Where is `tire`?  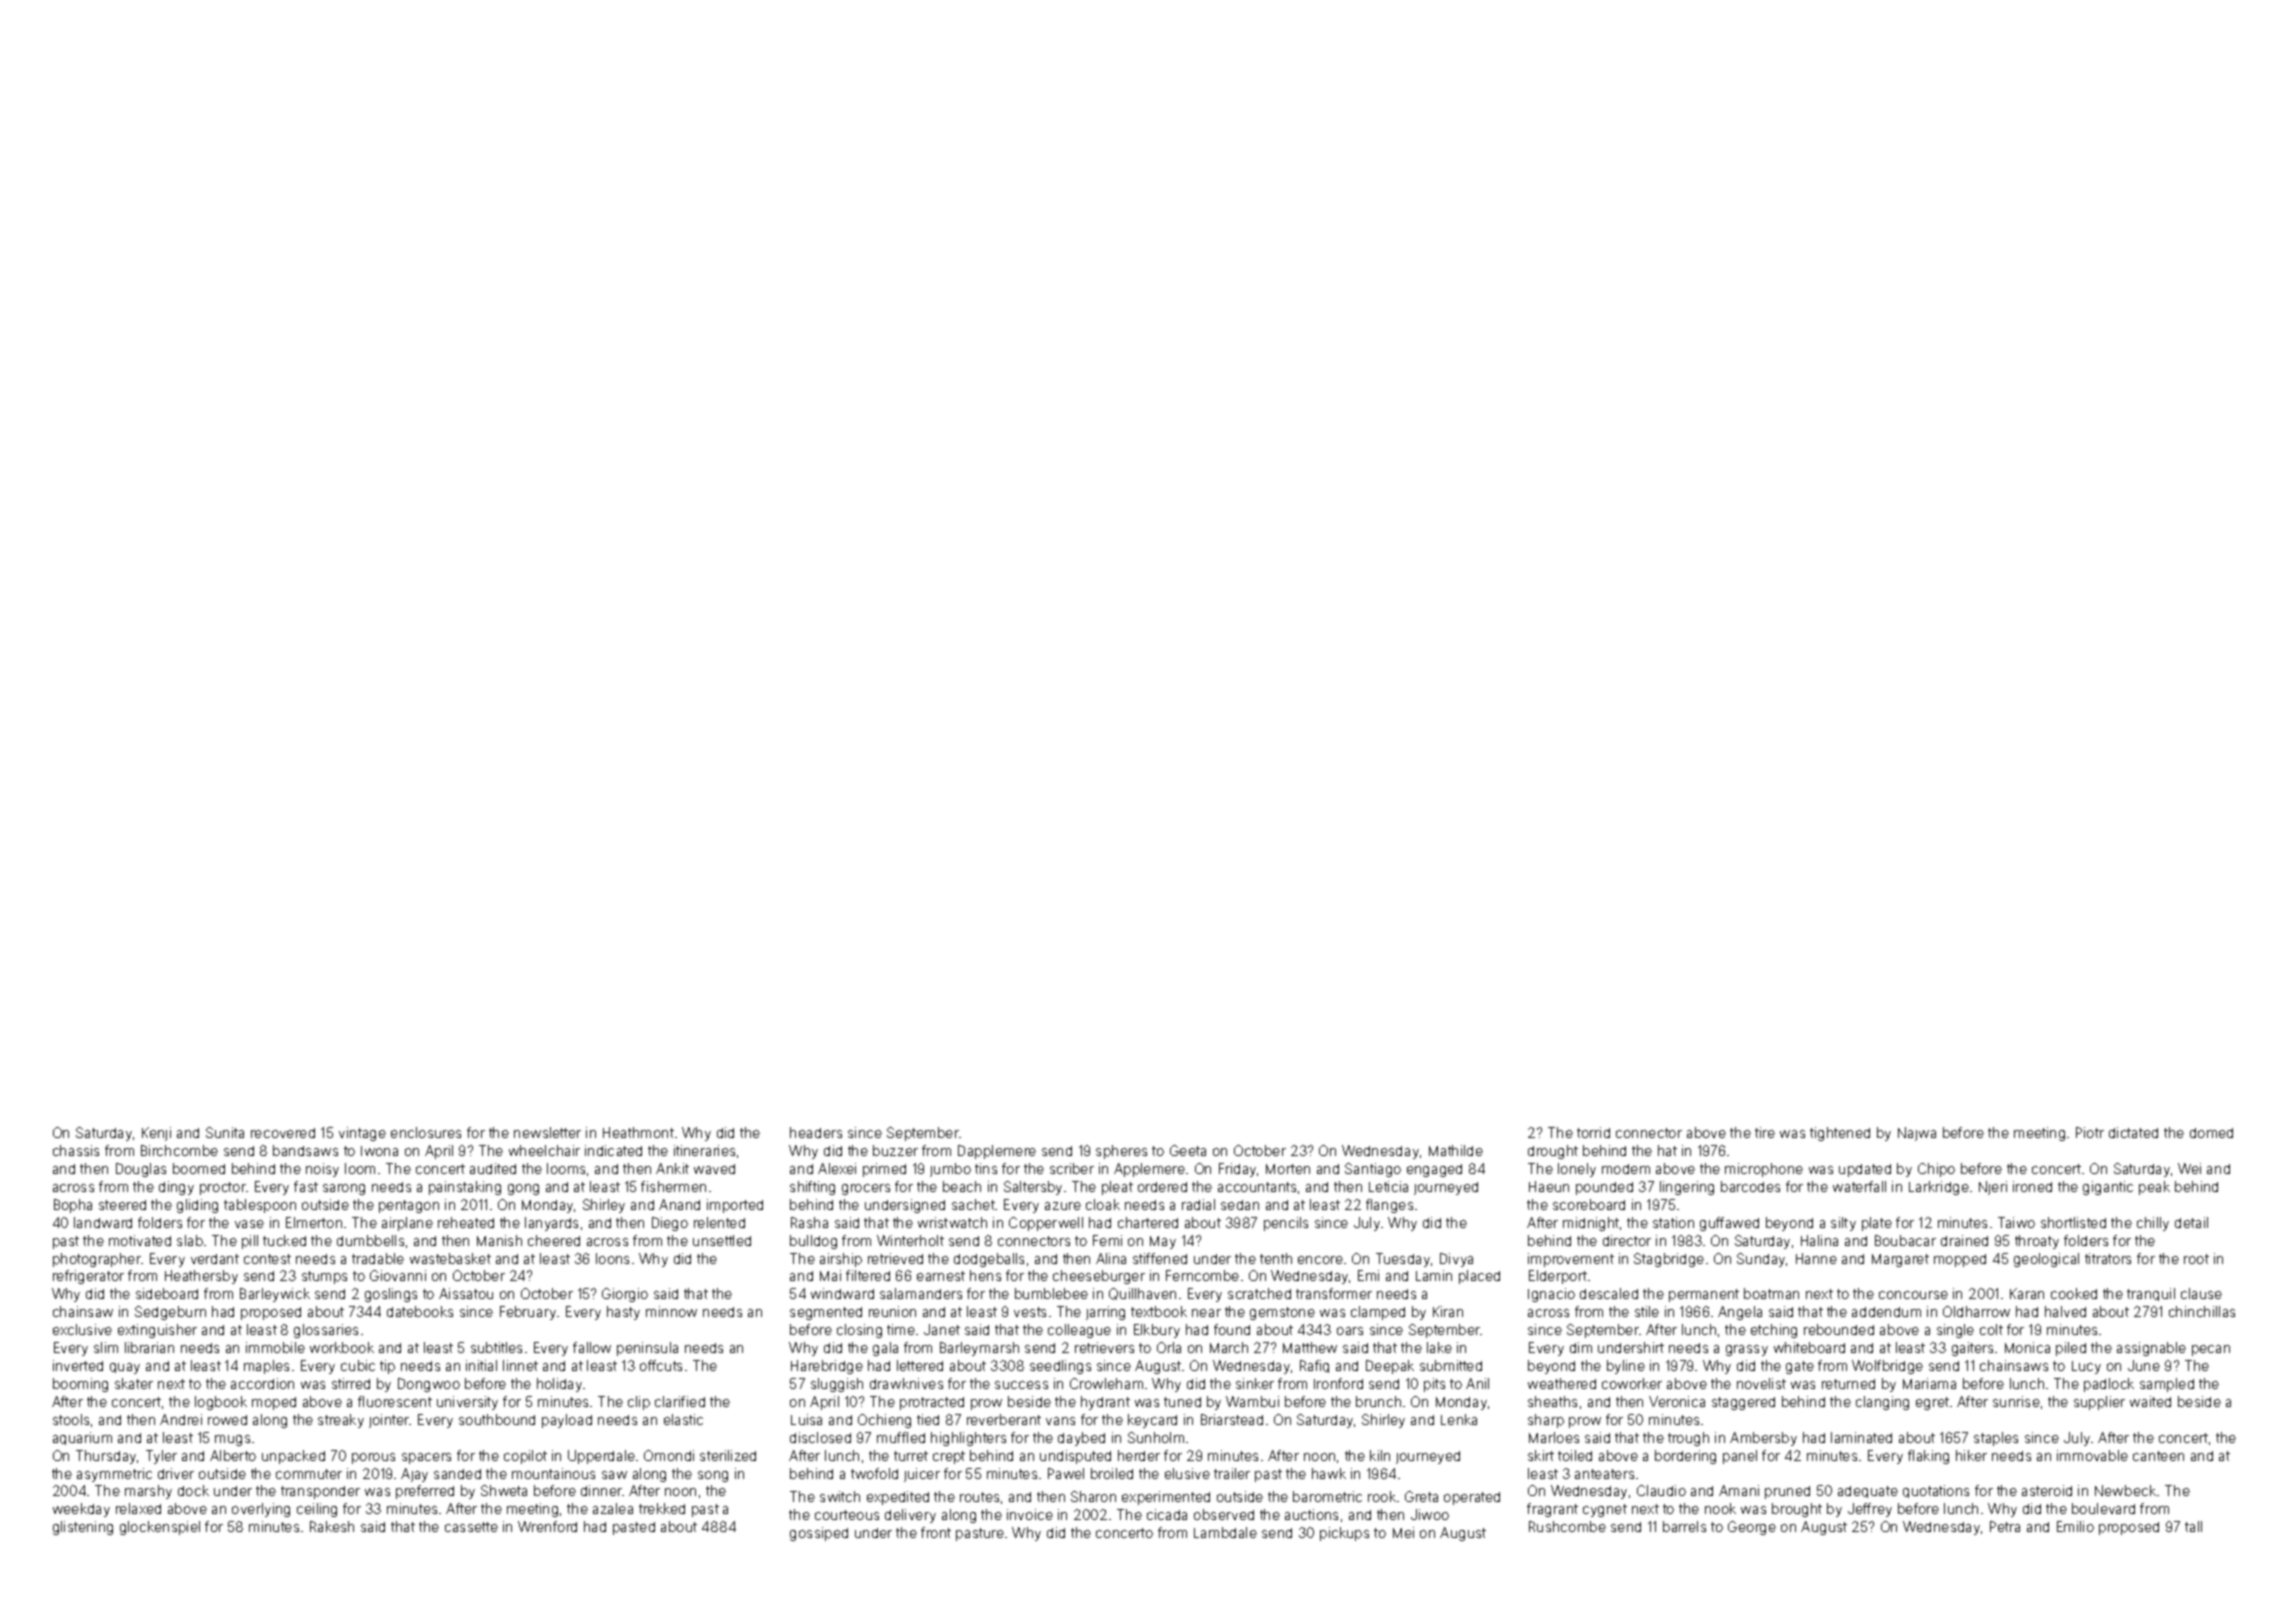
tire is located at coordinates (1765, 1132).
